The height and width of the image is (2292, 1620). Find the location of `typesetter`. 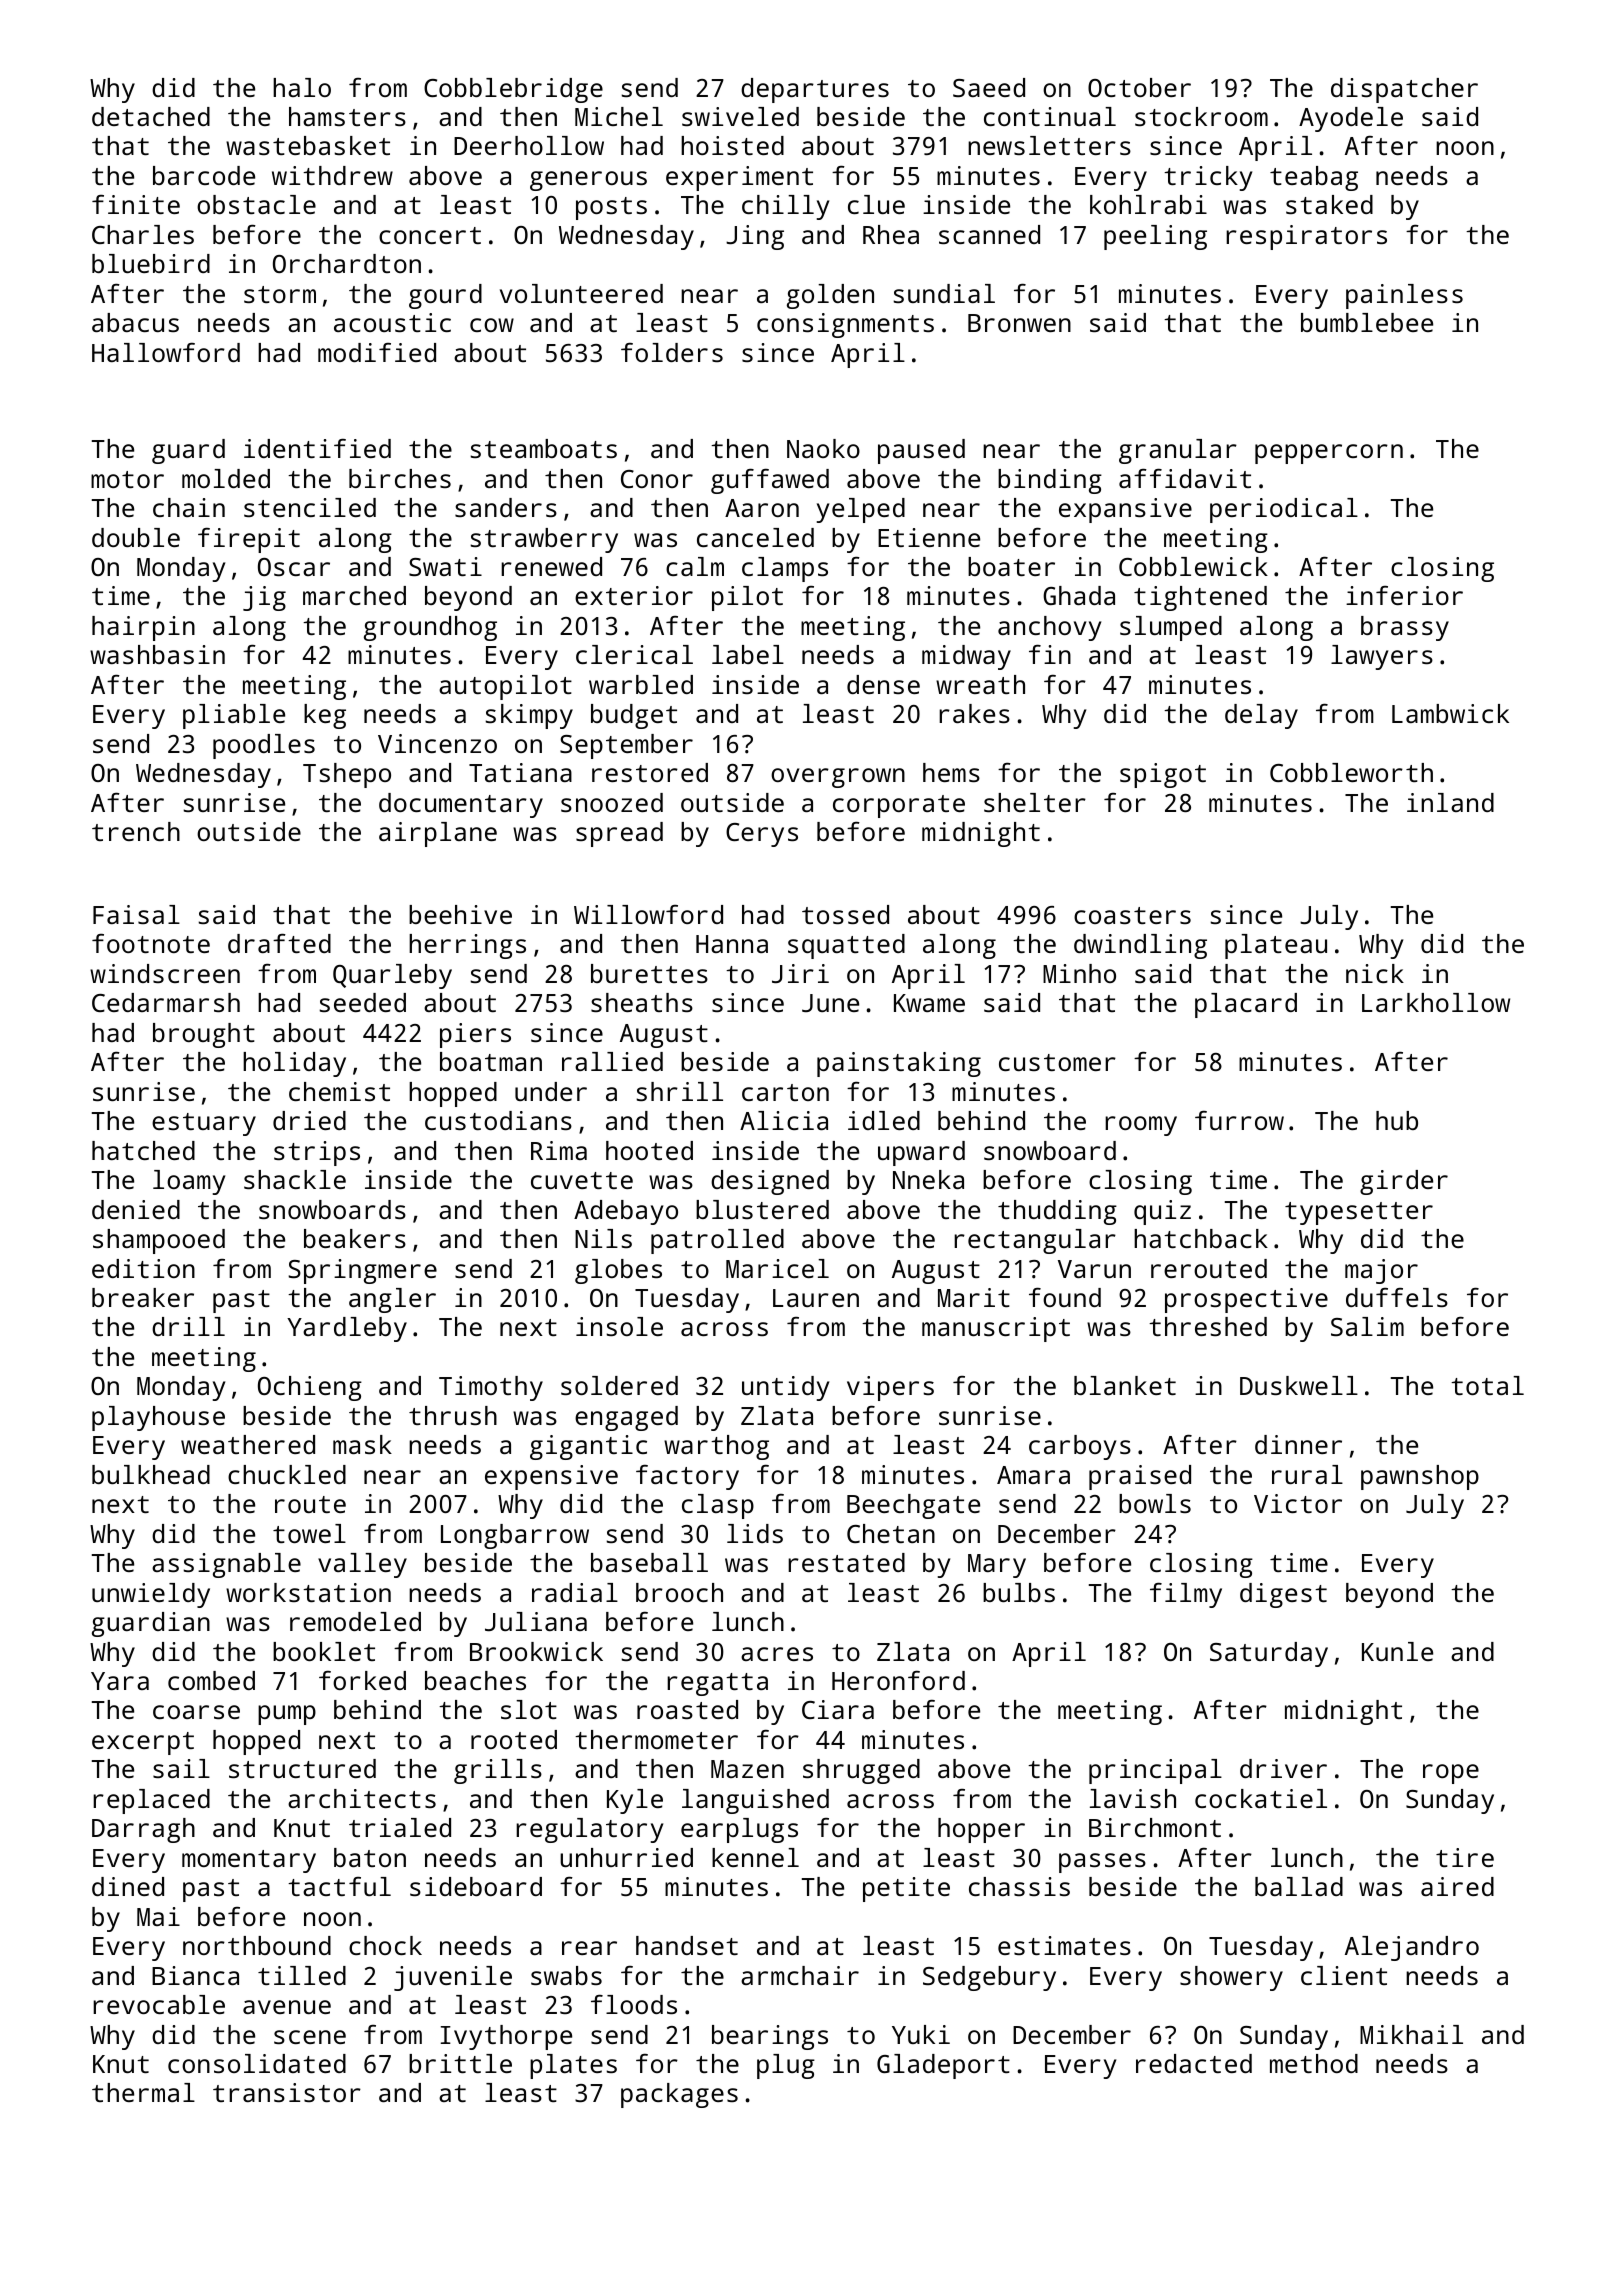

typesetter is located at coordinates (1359, 1213).
